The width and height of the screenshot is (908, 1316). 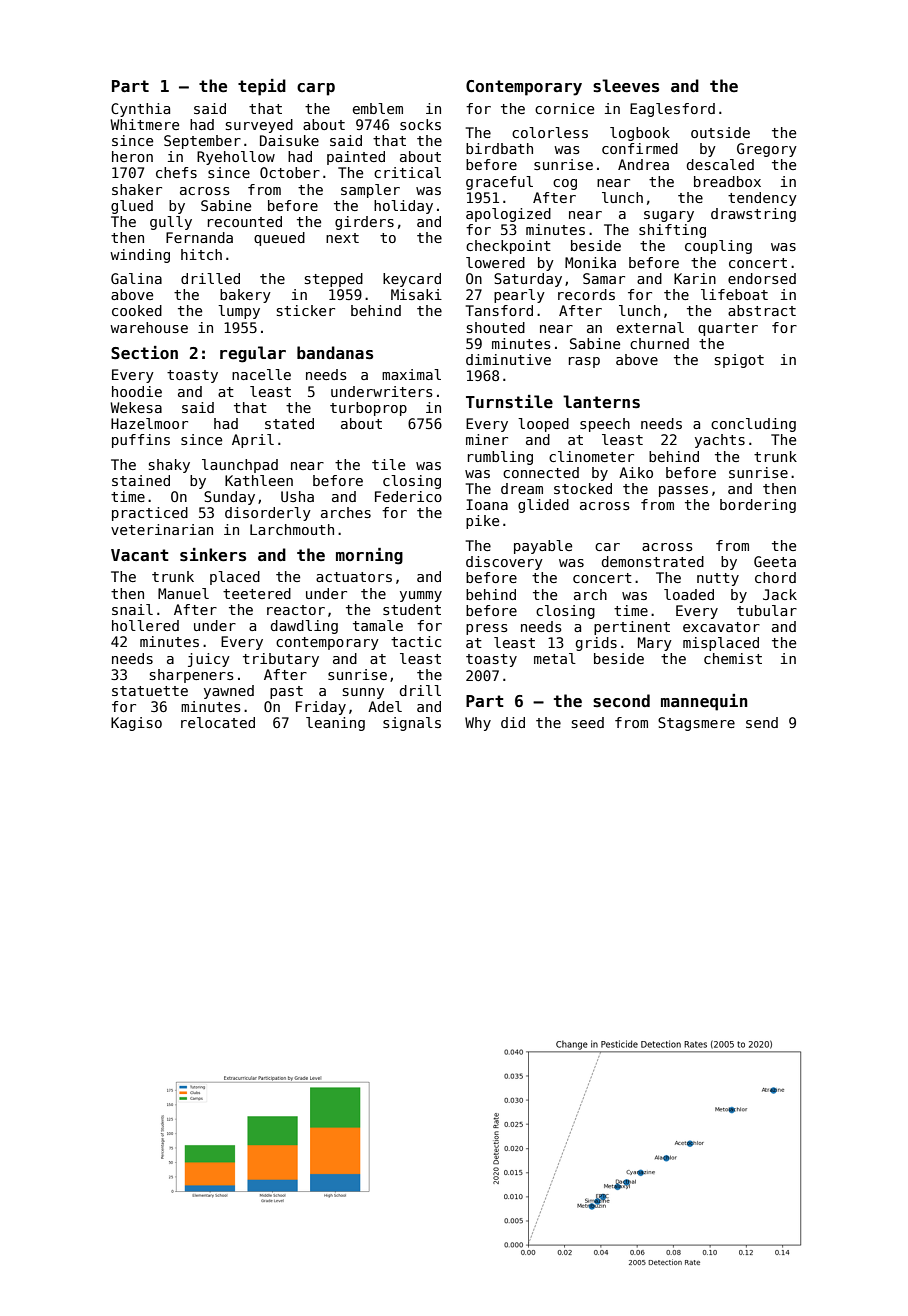 What do you see at coordinates (758, 506) in the screenshot?
I see `bordering` at bounding box center [758, 506].
